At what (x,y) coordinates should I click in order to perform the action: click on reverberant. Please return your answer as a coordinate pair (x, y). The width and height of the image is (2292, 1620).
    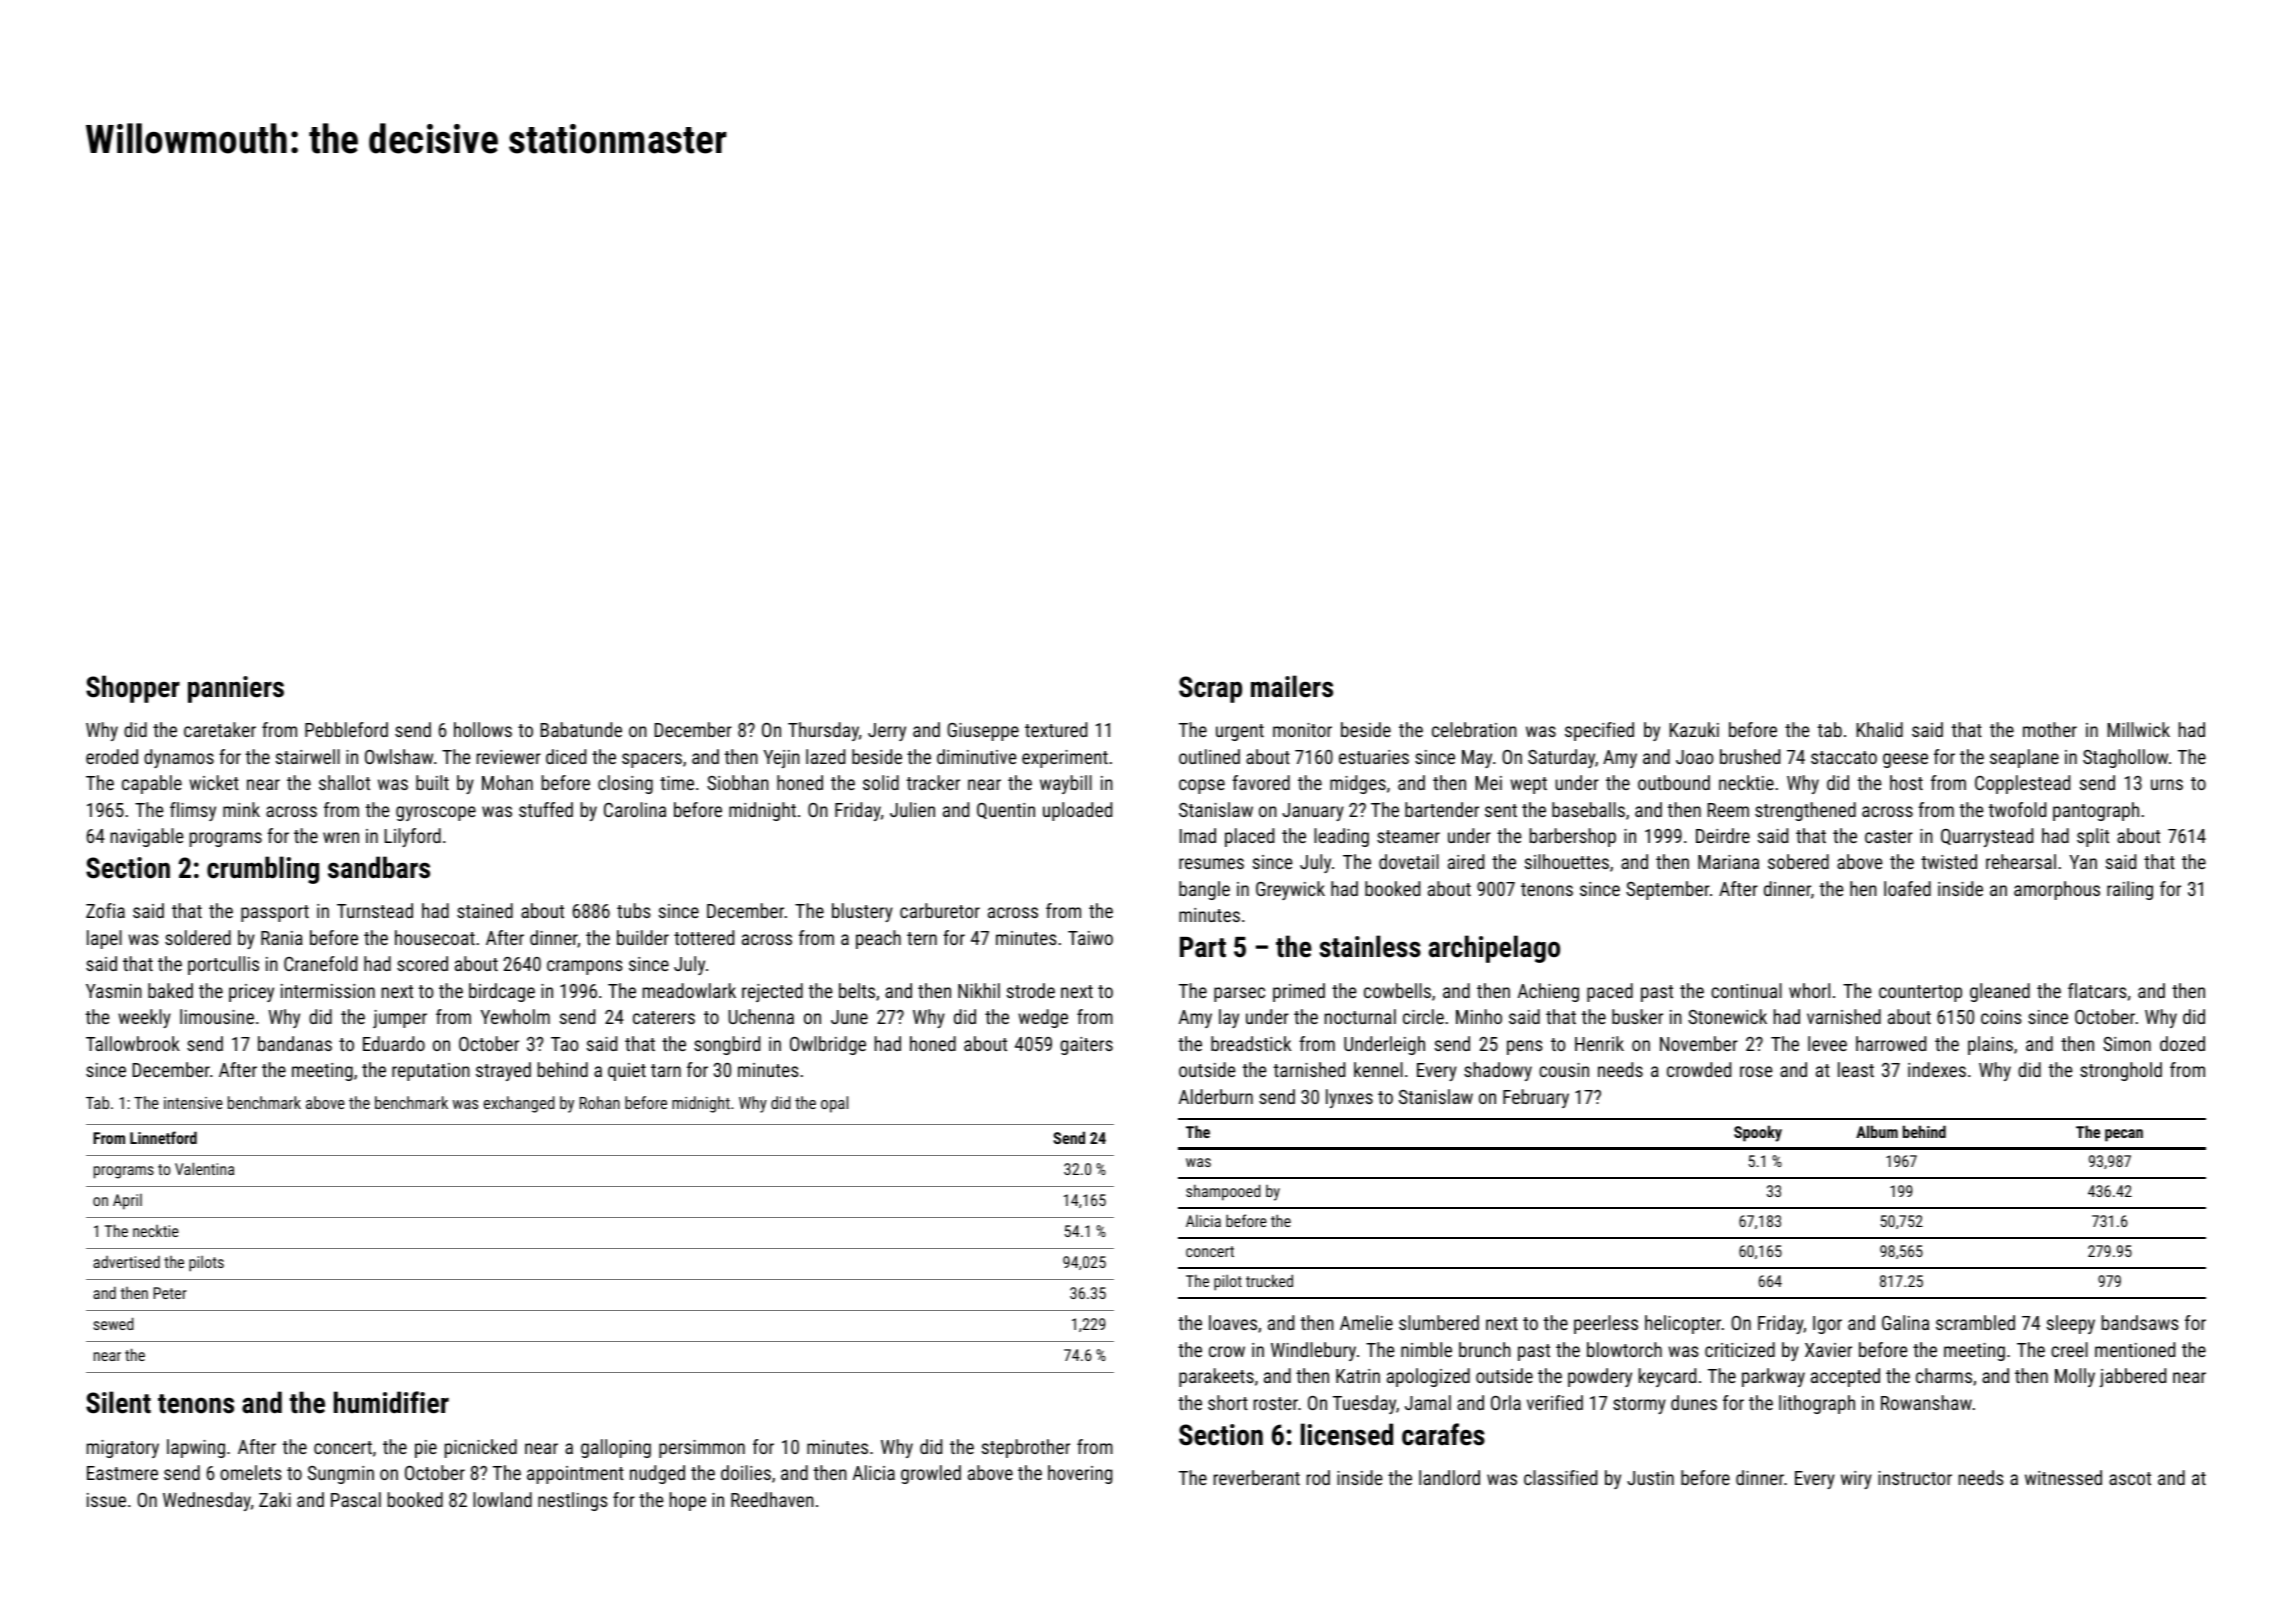
    Looking at the image, I should click on (1257, 1477).
